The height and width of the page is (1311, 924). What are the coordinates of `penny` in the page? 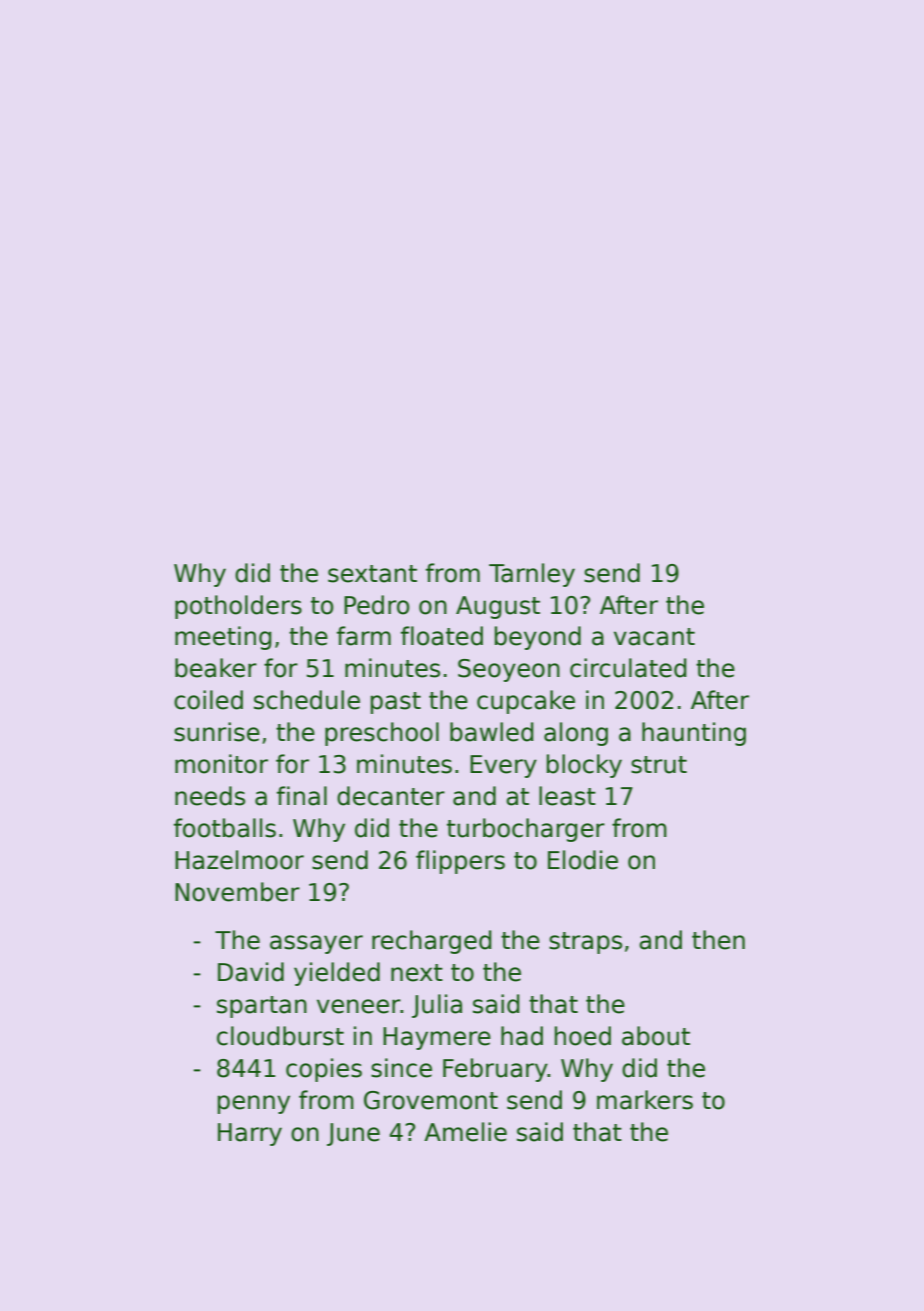 It's located at (254, 1104).
